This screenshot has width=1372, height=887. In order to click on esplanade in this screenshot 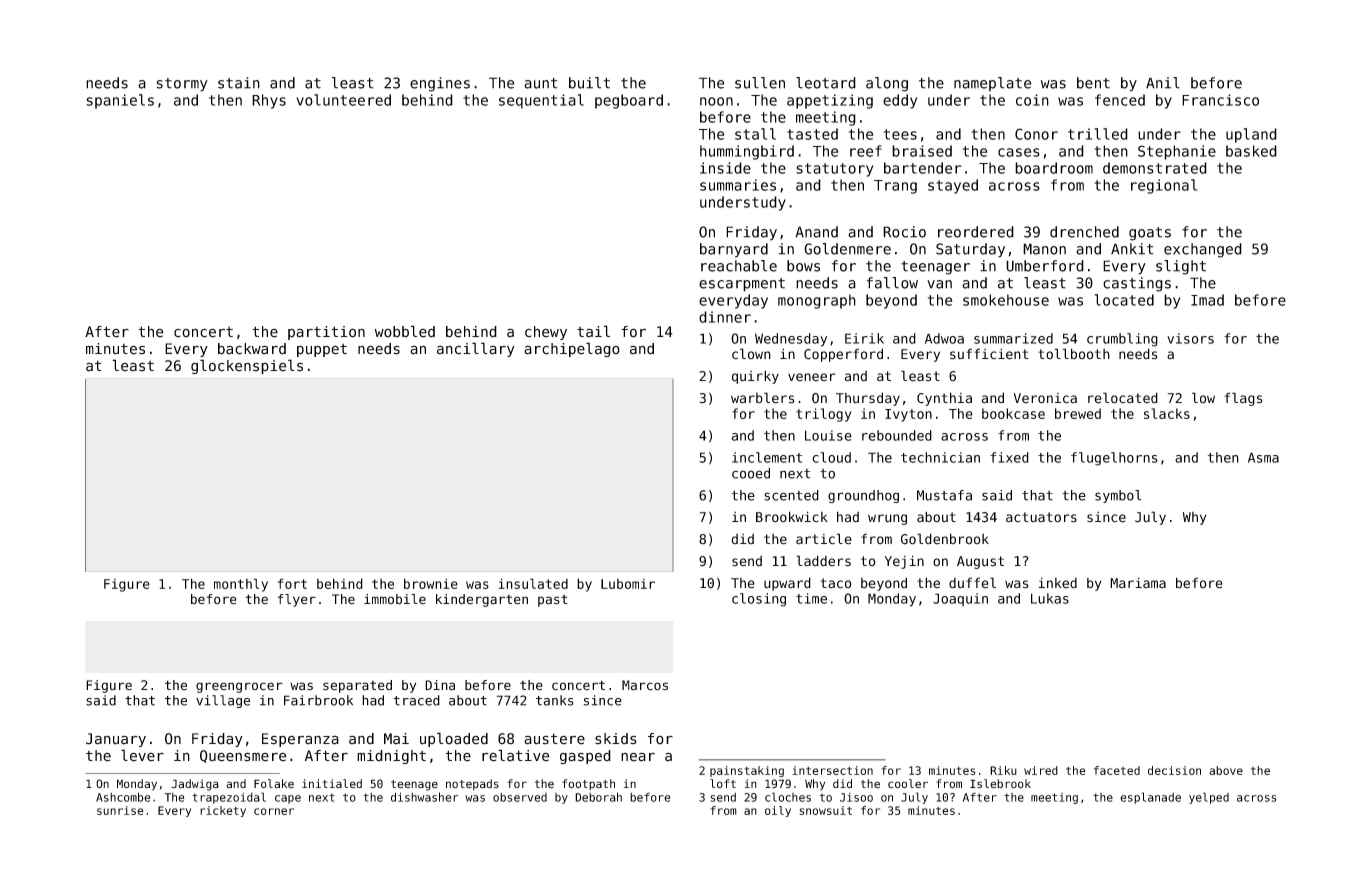, I will do `click(1150, 798)`.
